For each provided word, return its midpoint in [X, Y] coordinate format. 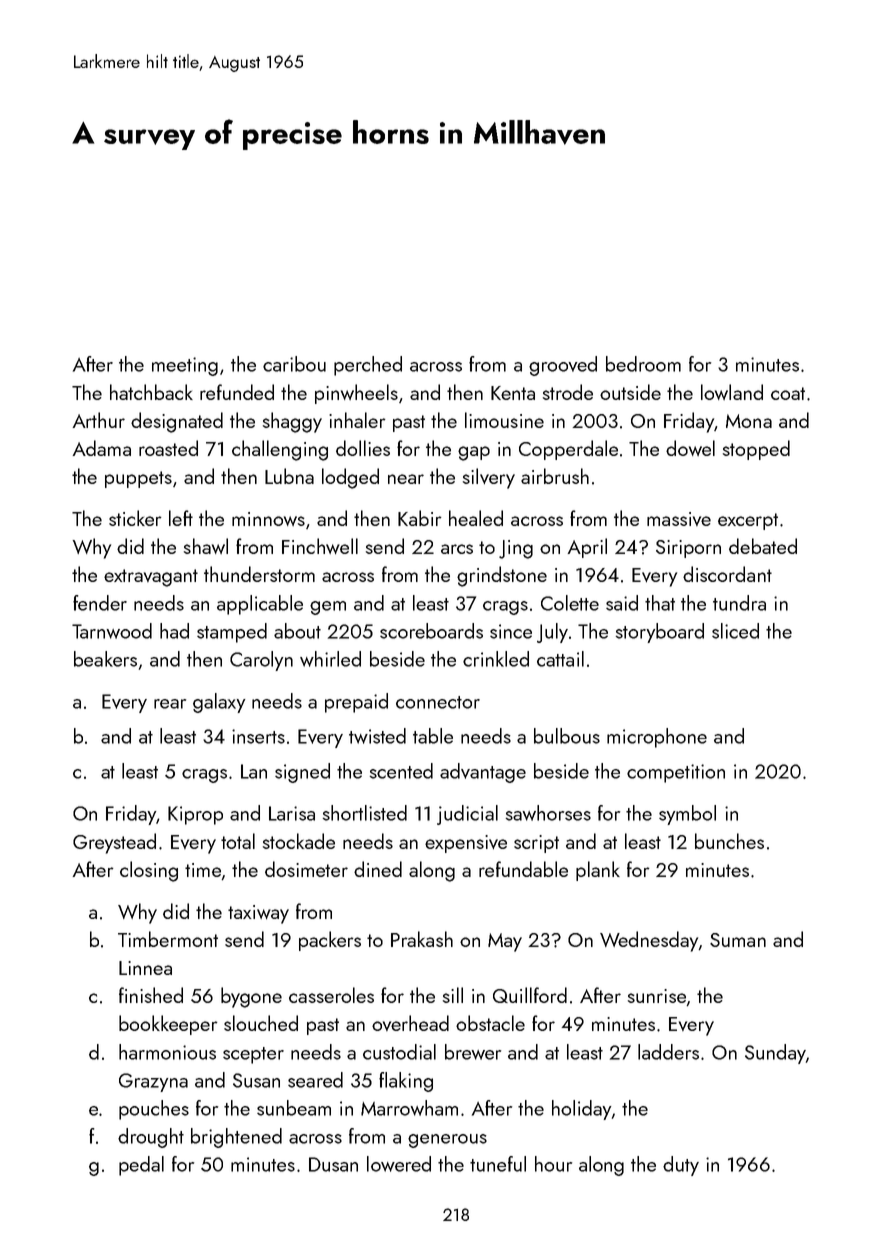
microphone [657, 738]
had [174, 631]
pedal [141, 1166]
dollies [363, 448]
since [511, 631]
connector [438, 702]
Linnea [145, 968]
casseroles [331, 995]
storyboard [660, 633]
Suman [738, 940]
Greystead [114, 843]
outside [630, 392]
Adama [102, 448]
